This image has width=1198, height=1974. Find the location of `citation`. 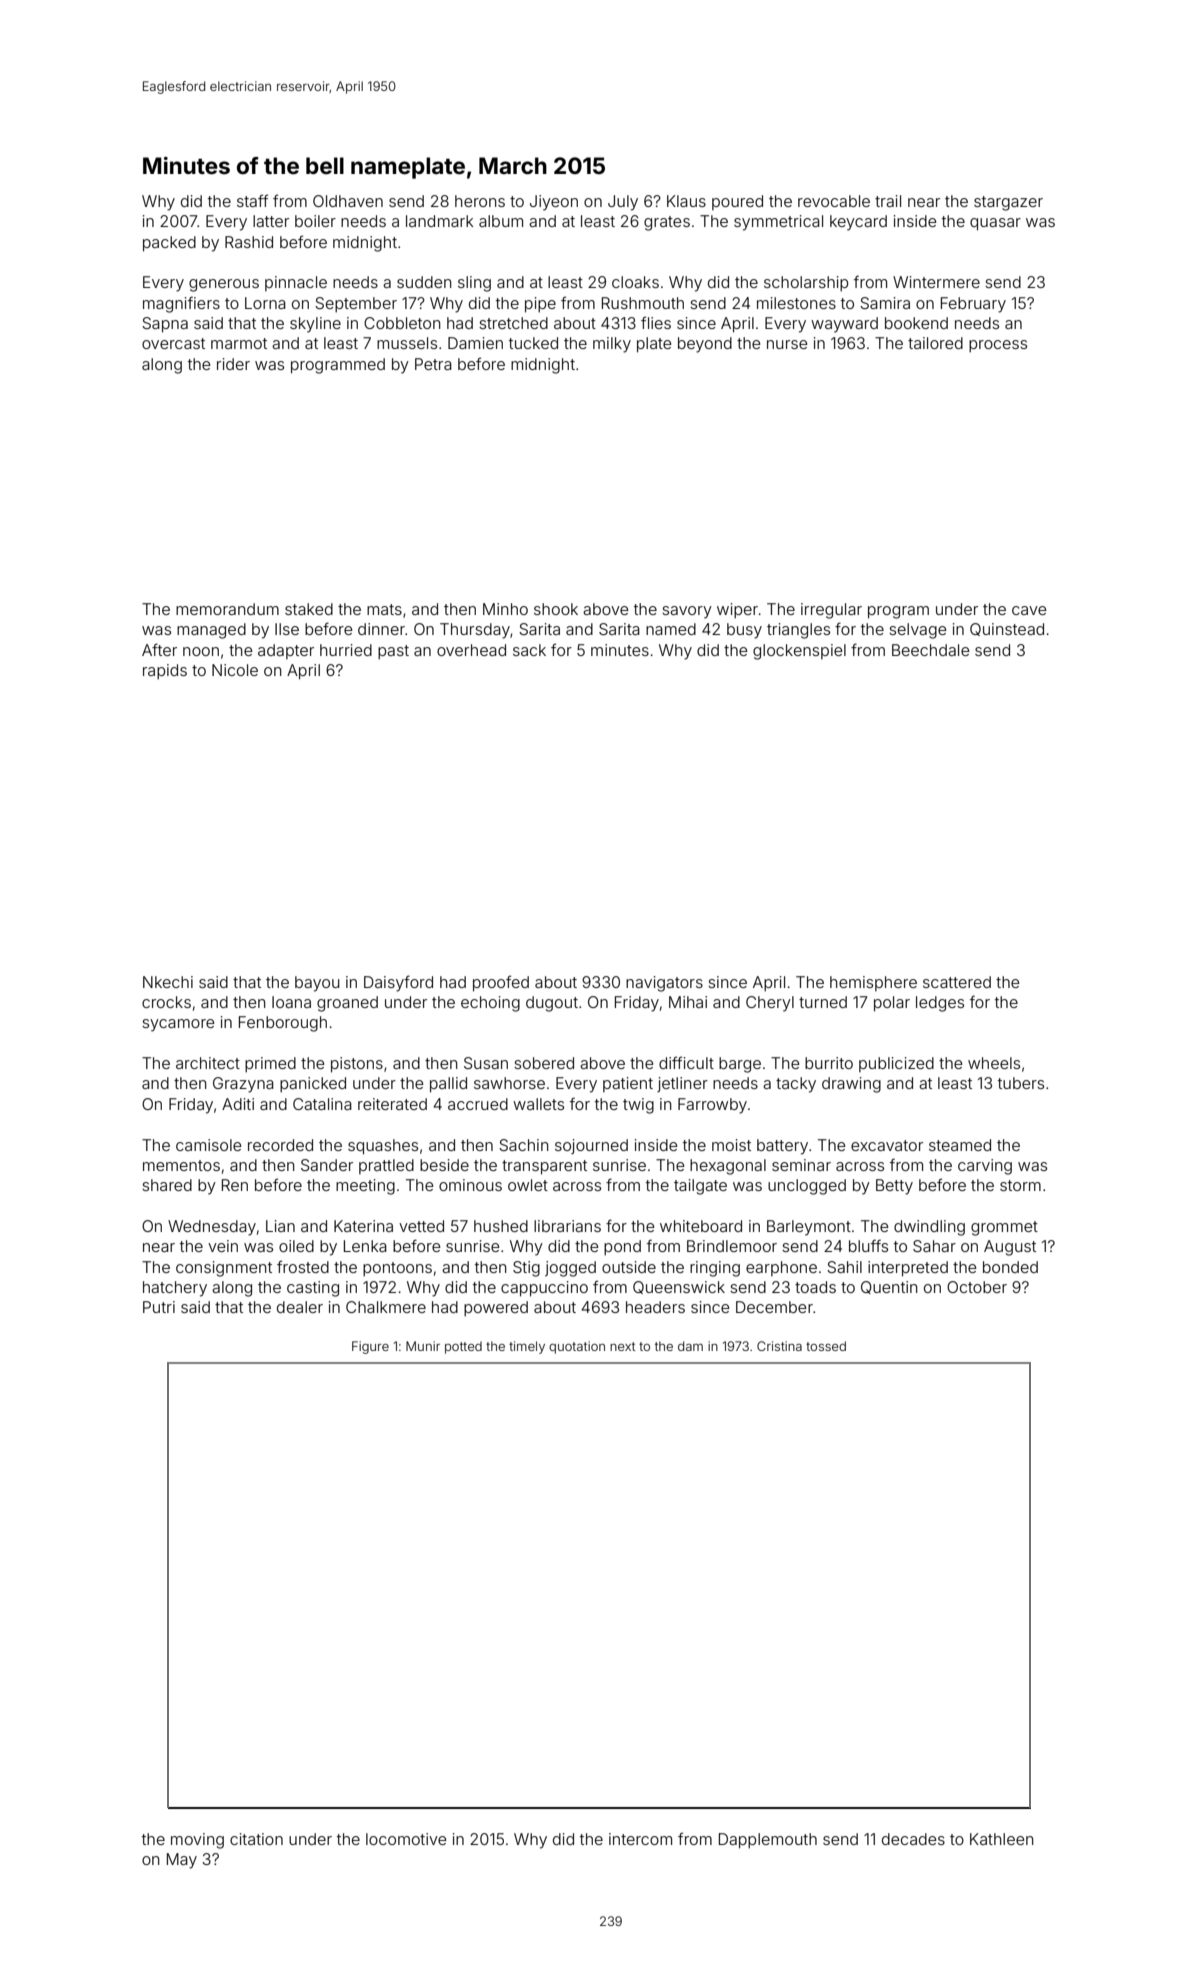

citation is located at coordinates (256, 1839).
